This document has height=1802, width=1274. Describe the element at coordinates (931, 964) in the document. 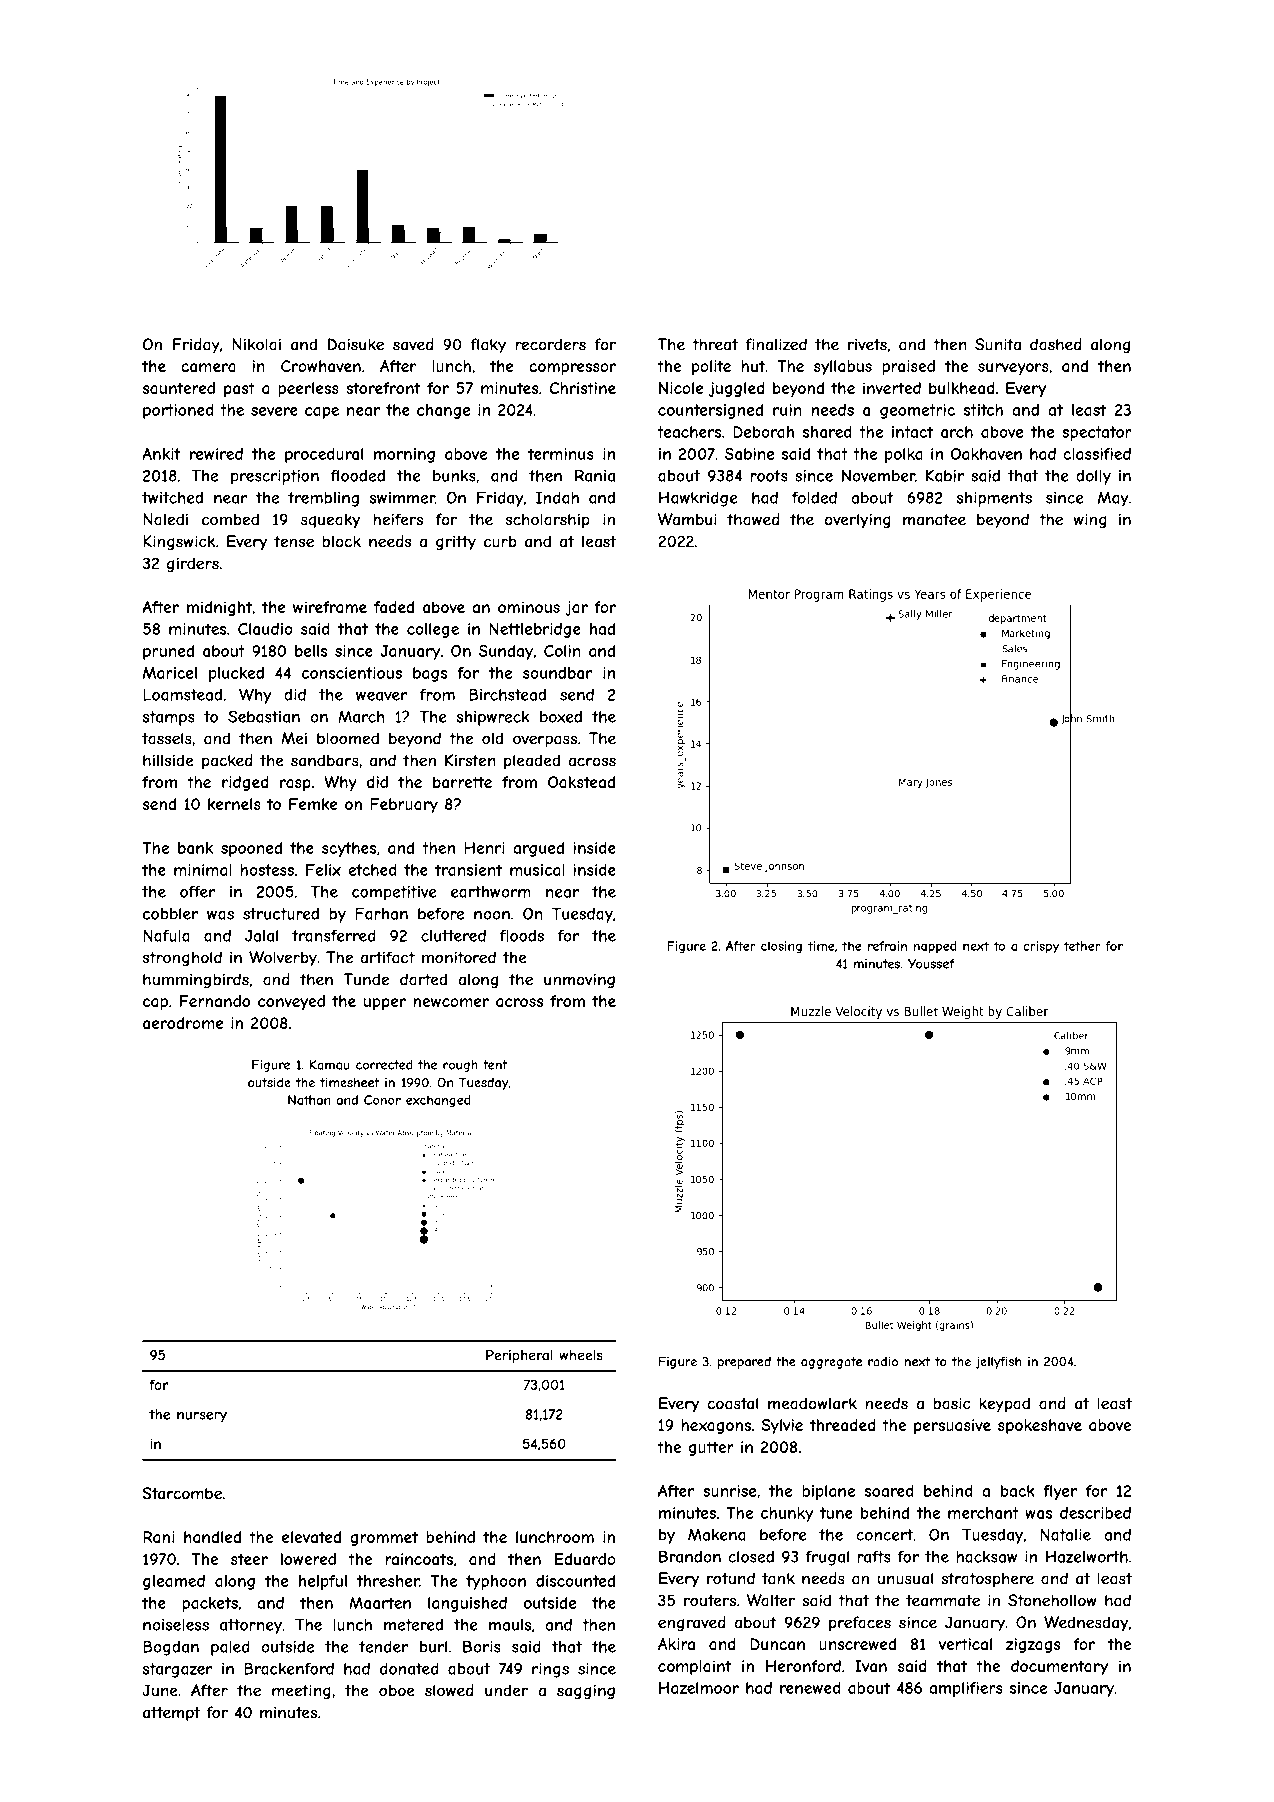

I see `Youssef` at that location.
